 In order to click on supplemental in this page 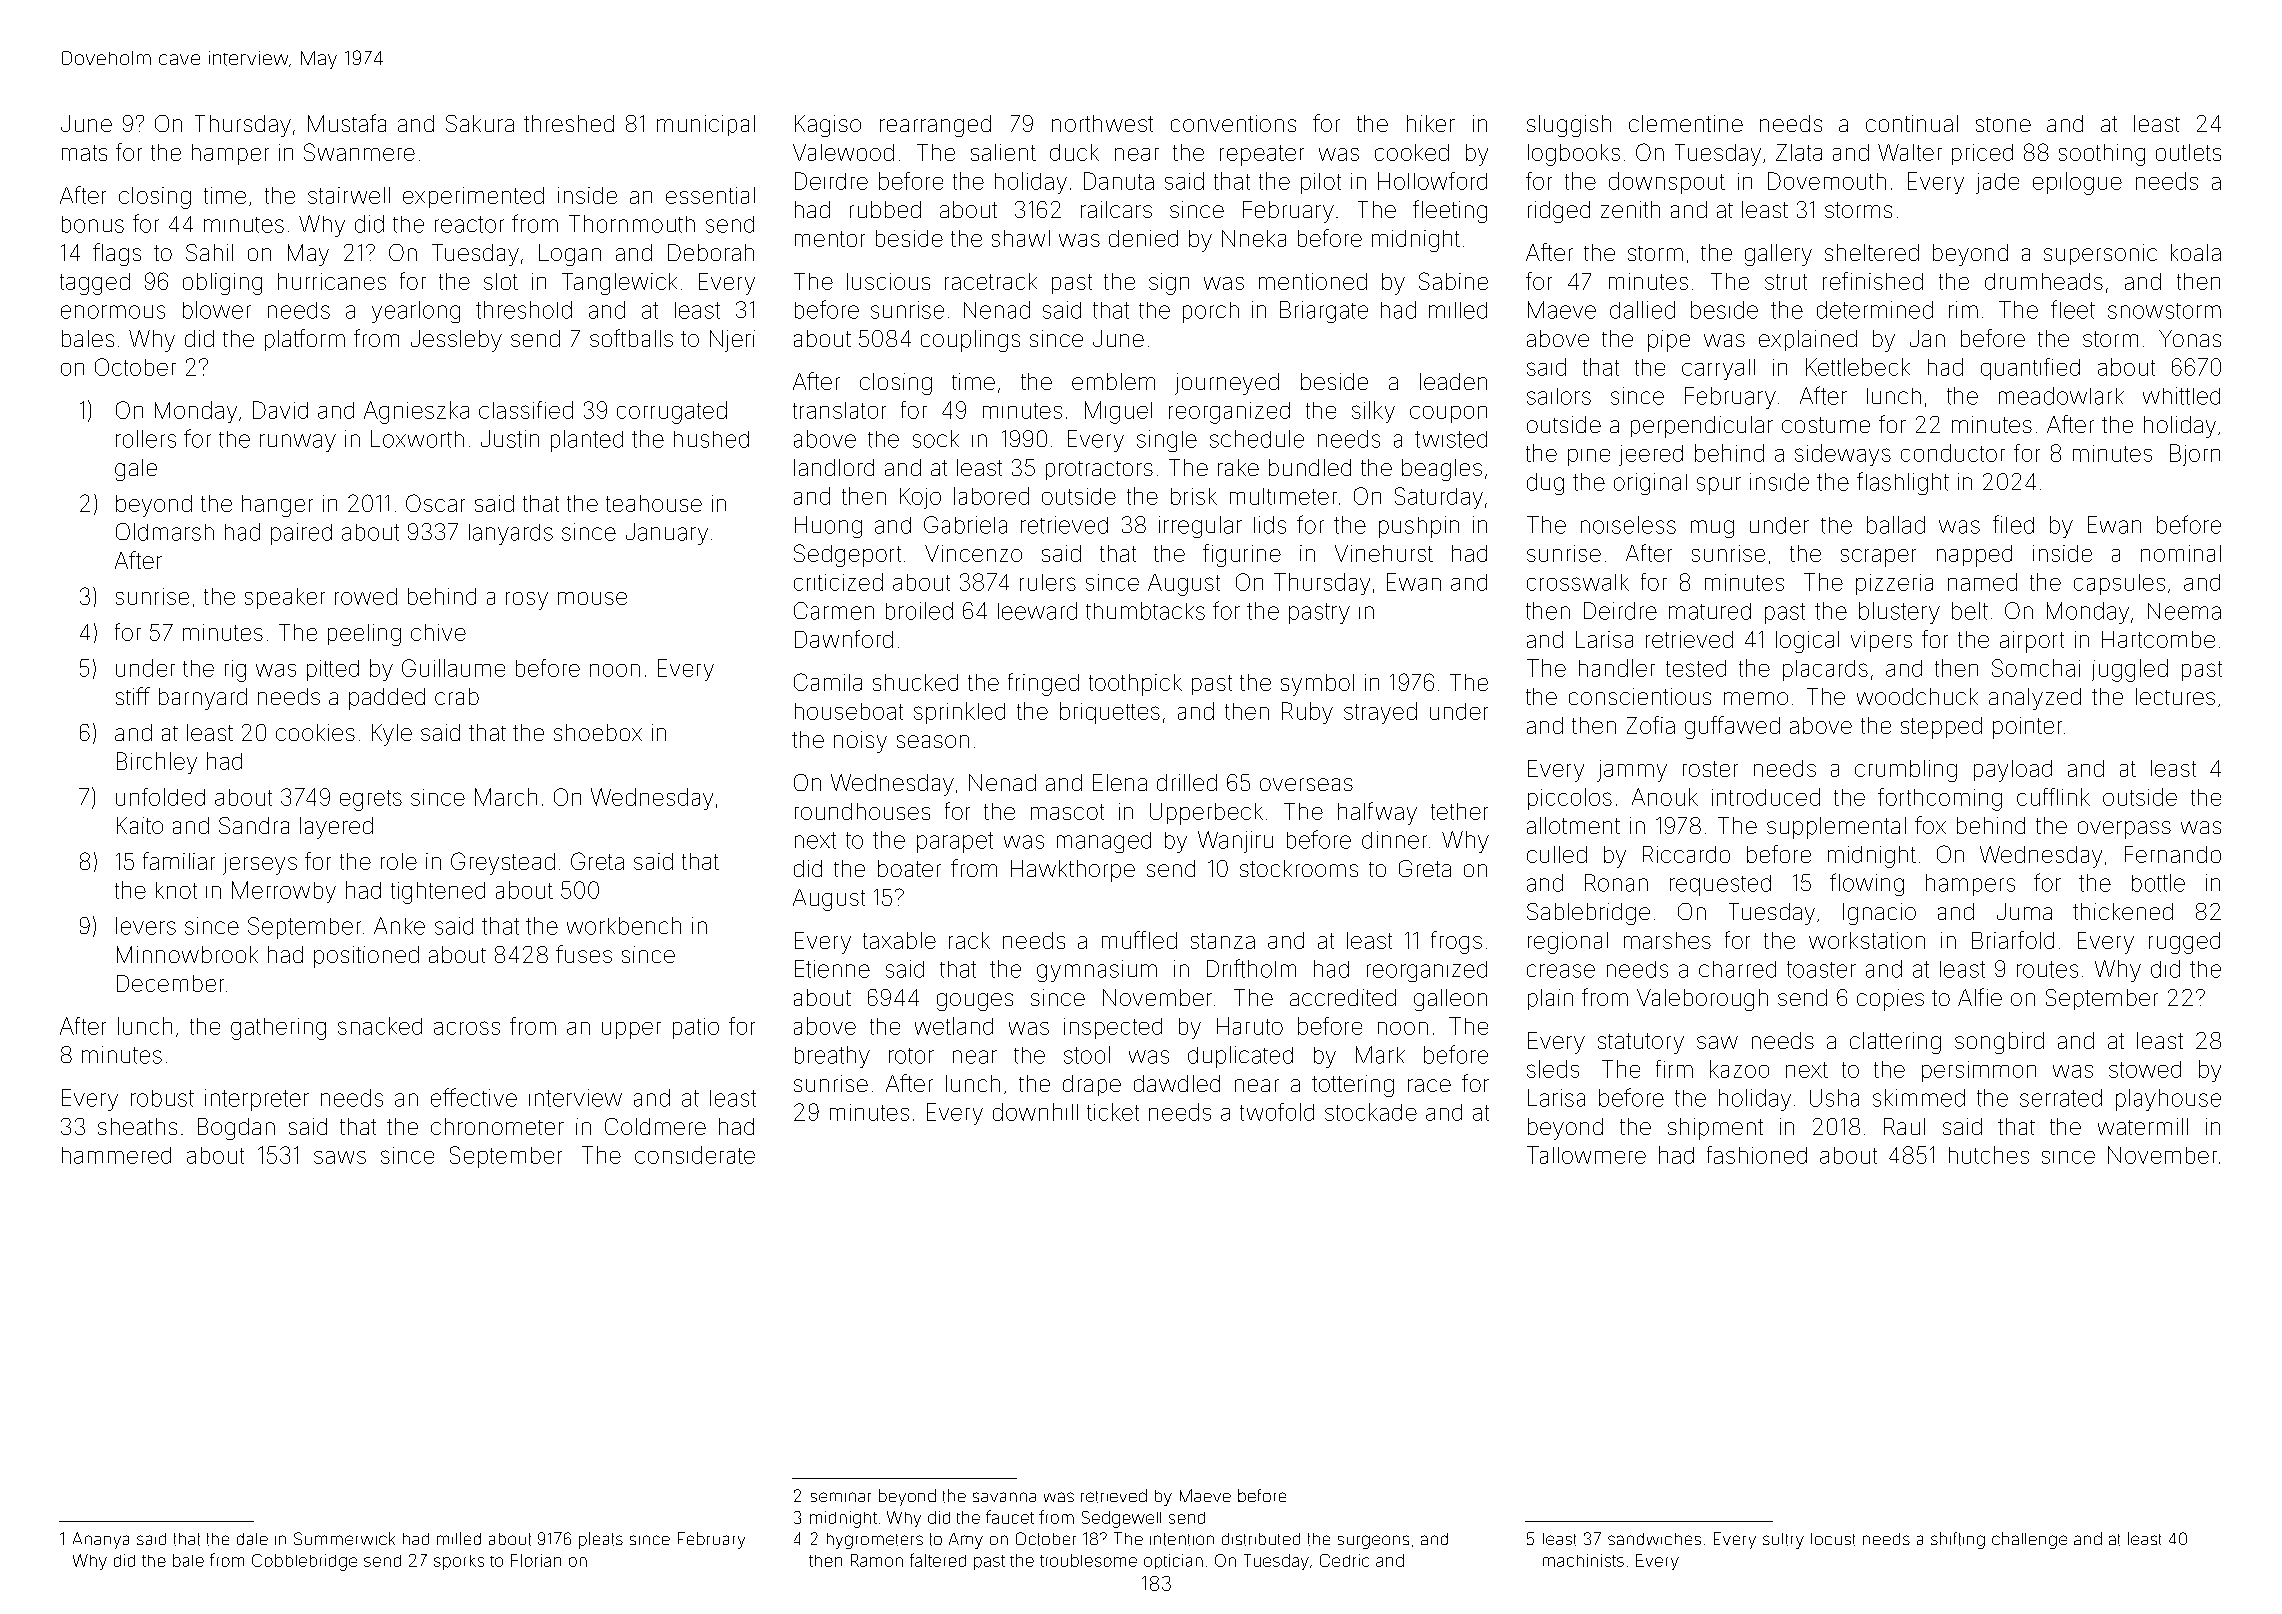, I will do `click(1836, 828)`.
